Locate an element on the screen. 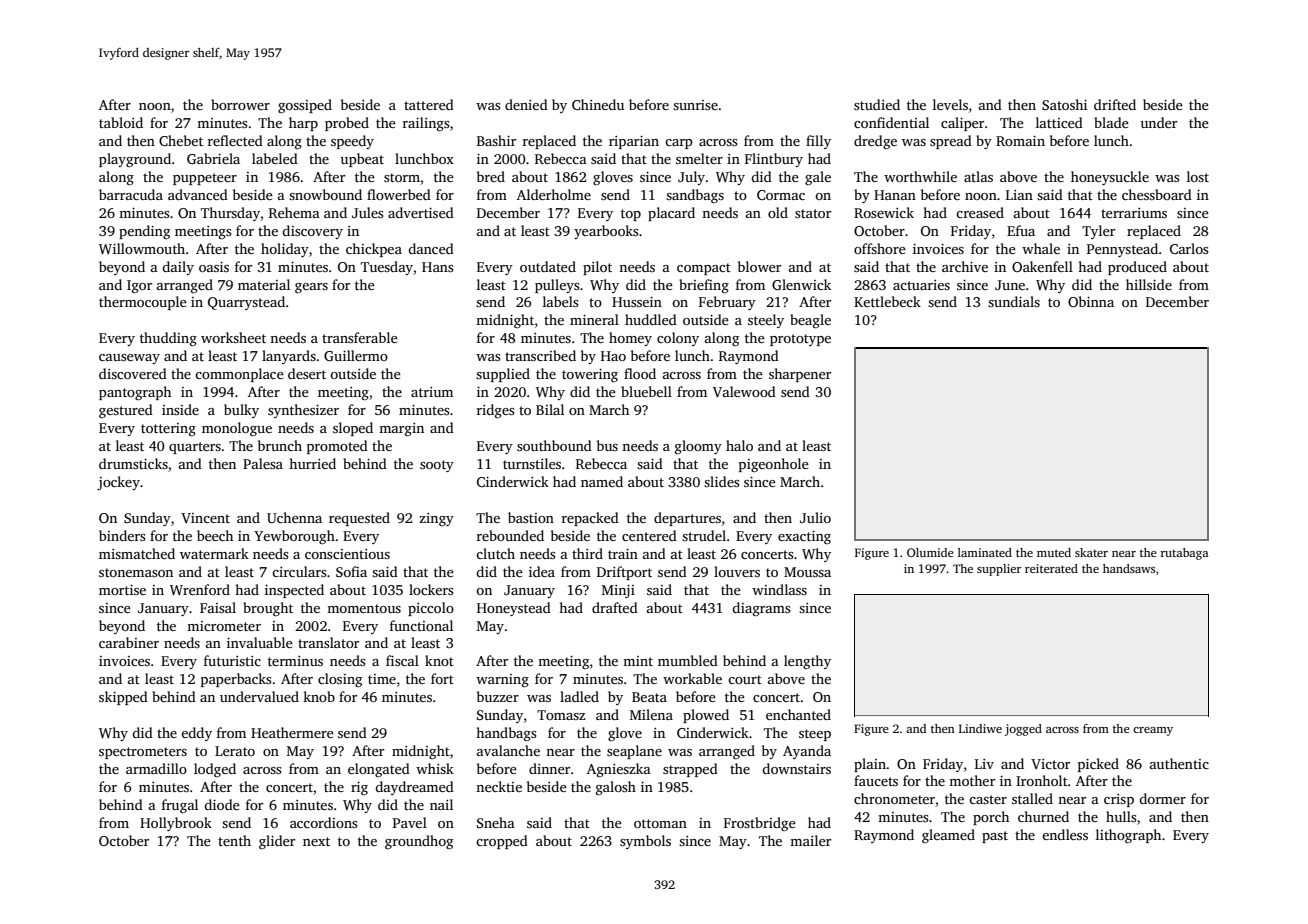 The width and height of the screenshot is (1308, 924). knot is located at coordinates (439, 660).
